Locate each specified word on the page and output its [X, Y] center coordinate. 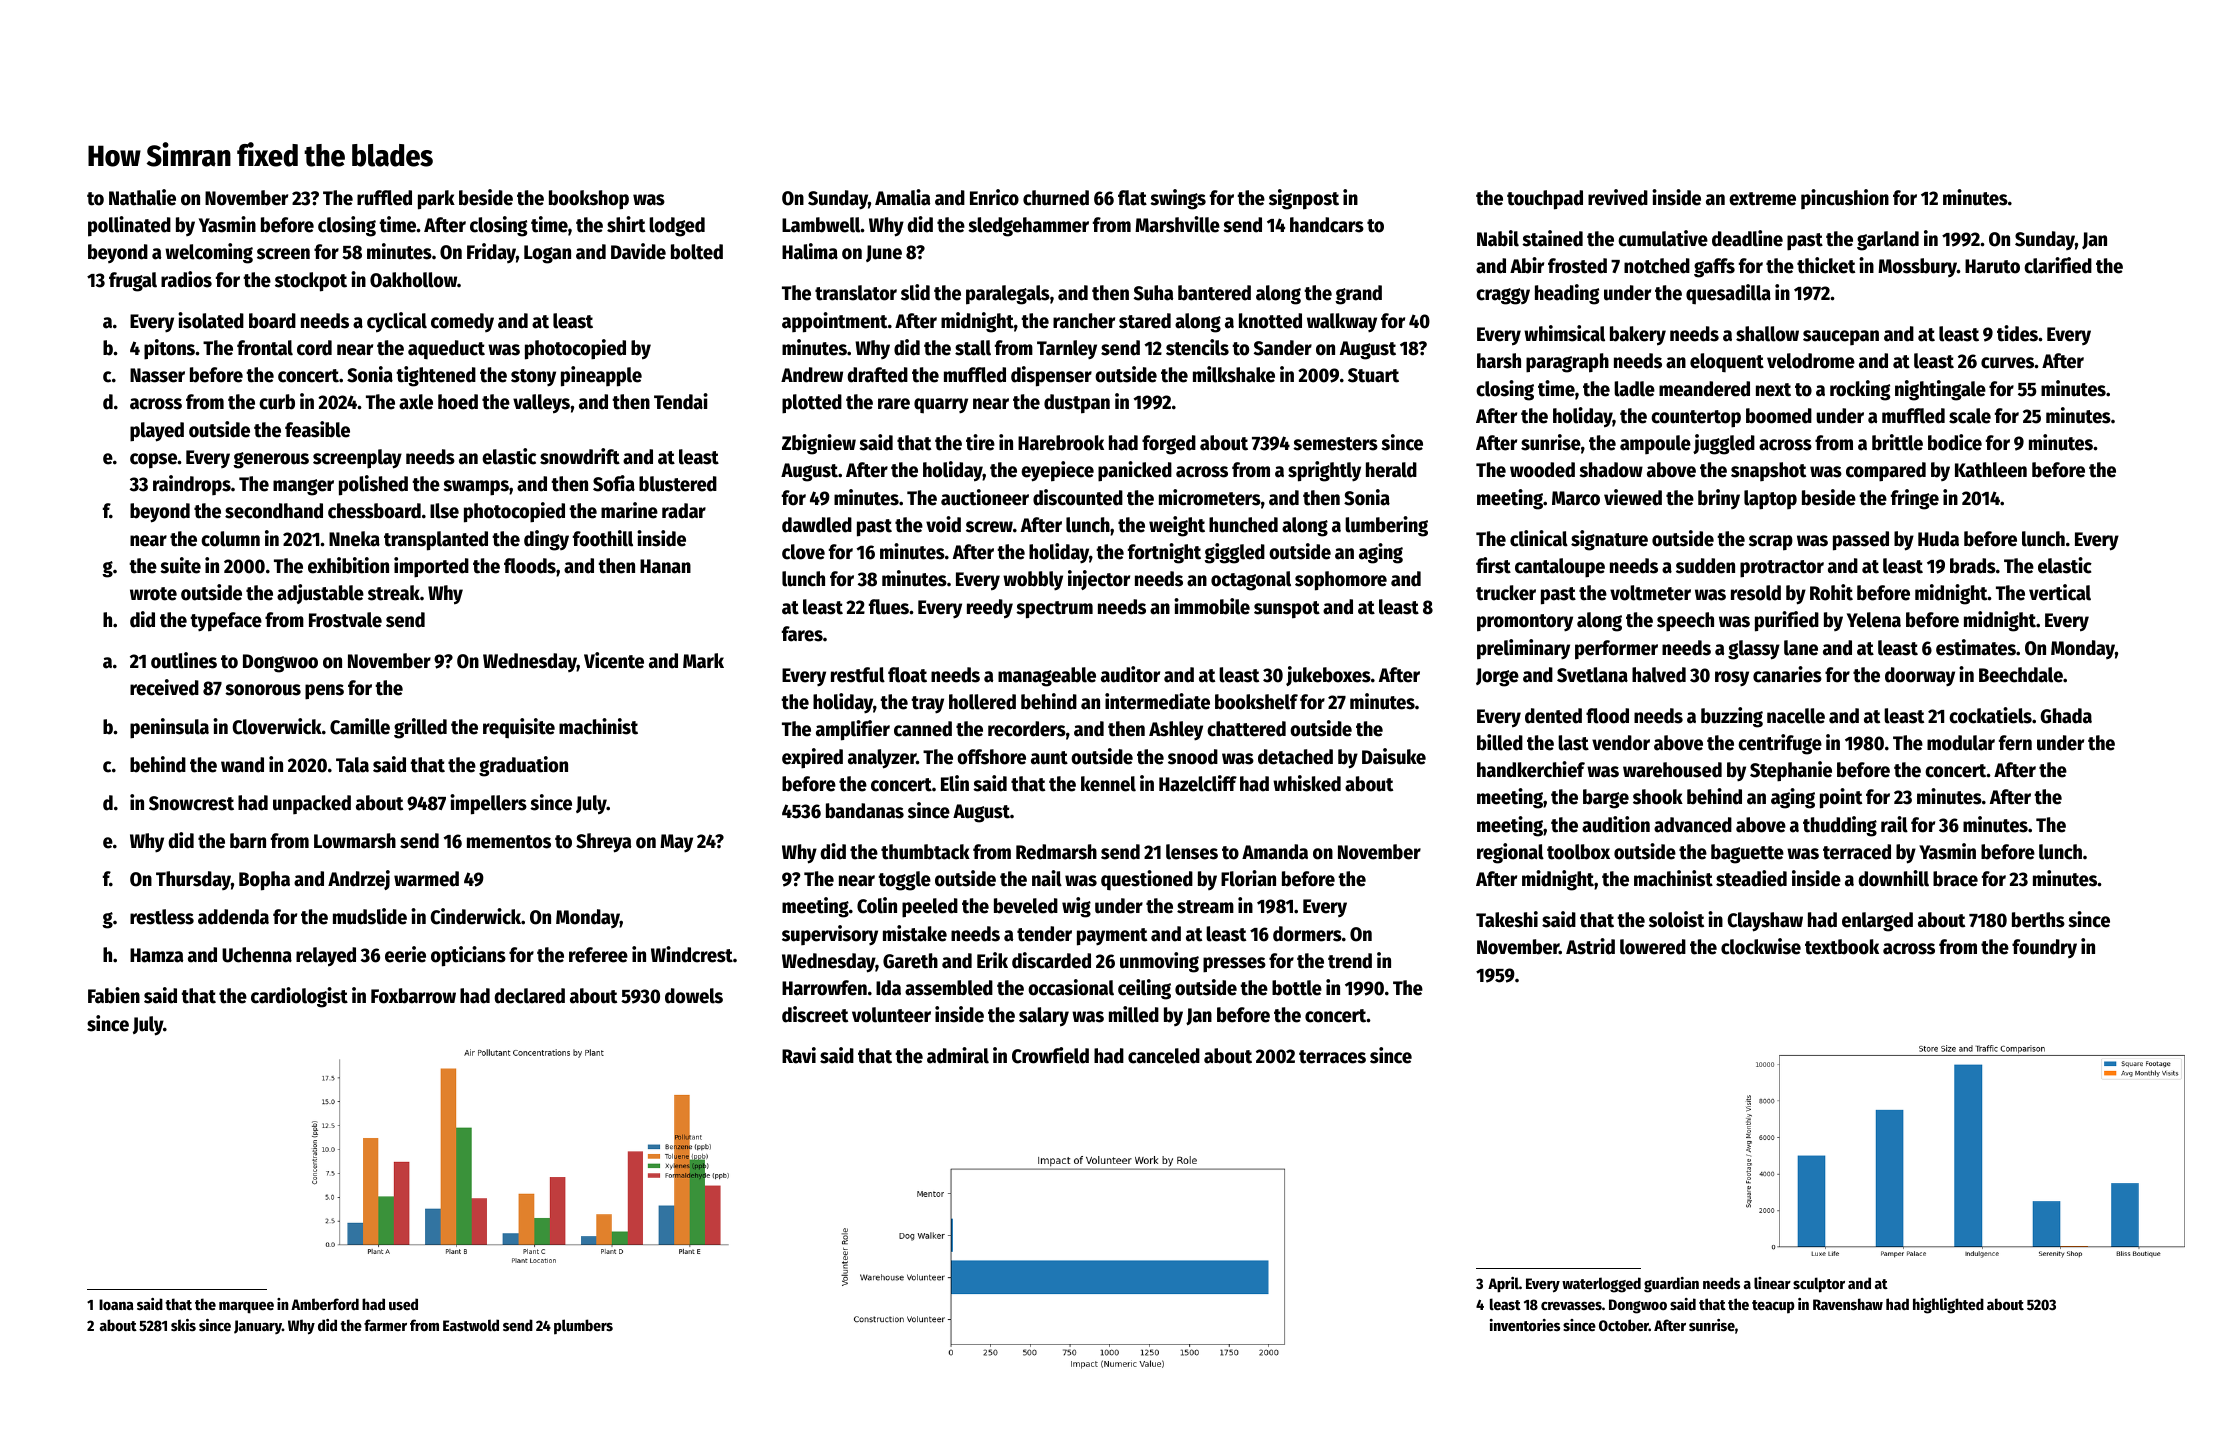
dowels [694, 996]
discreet [815, 1014]
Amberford [325, 1304]
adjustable [320, 594]
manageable [1047, 677]
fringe [1915, 499]
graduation [523, 766]
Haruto [1992, 266]
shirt [626, 224]
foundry [2044, 948]
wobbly [1033, 581]
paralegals [1008, 295]
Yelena [1874, 620]
